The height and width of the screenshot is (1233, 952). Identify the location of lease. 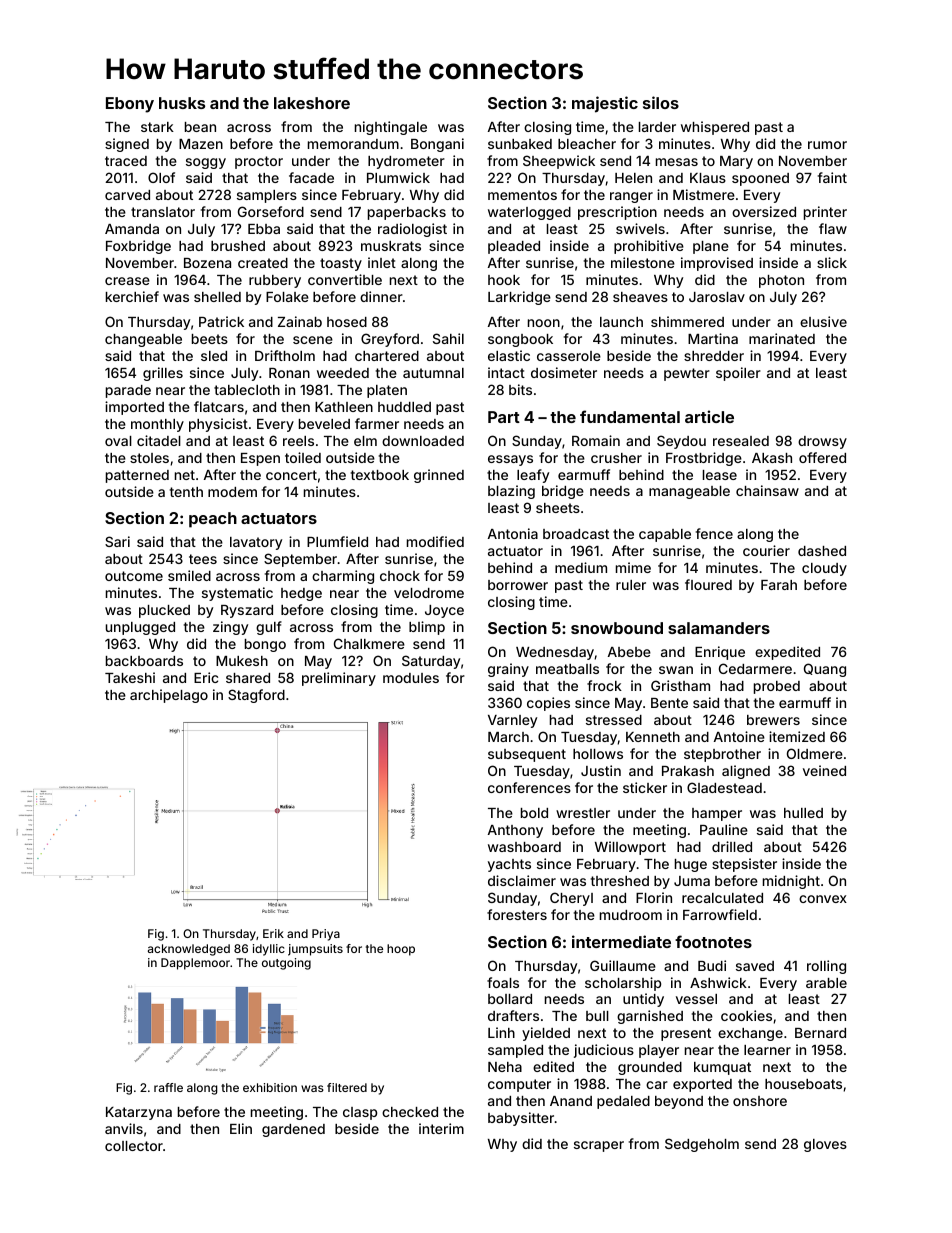
(720, 475).
